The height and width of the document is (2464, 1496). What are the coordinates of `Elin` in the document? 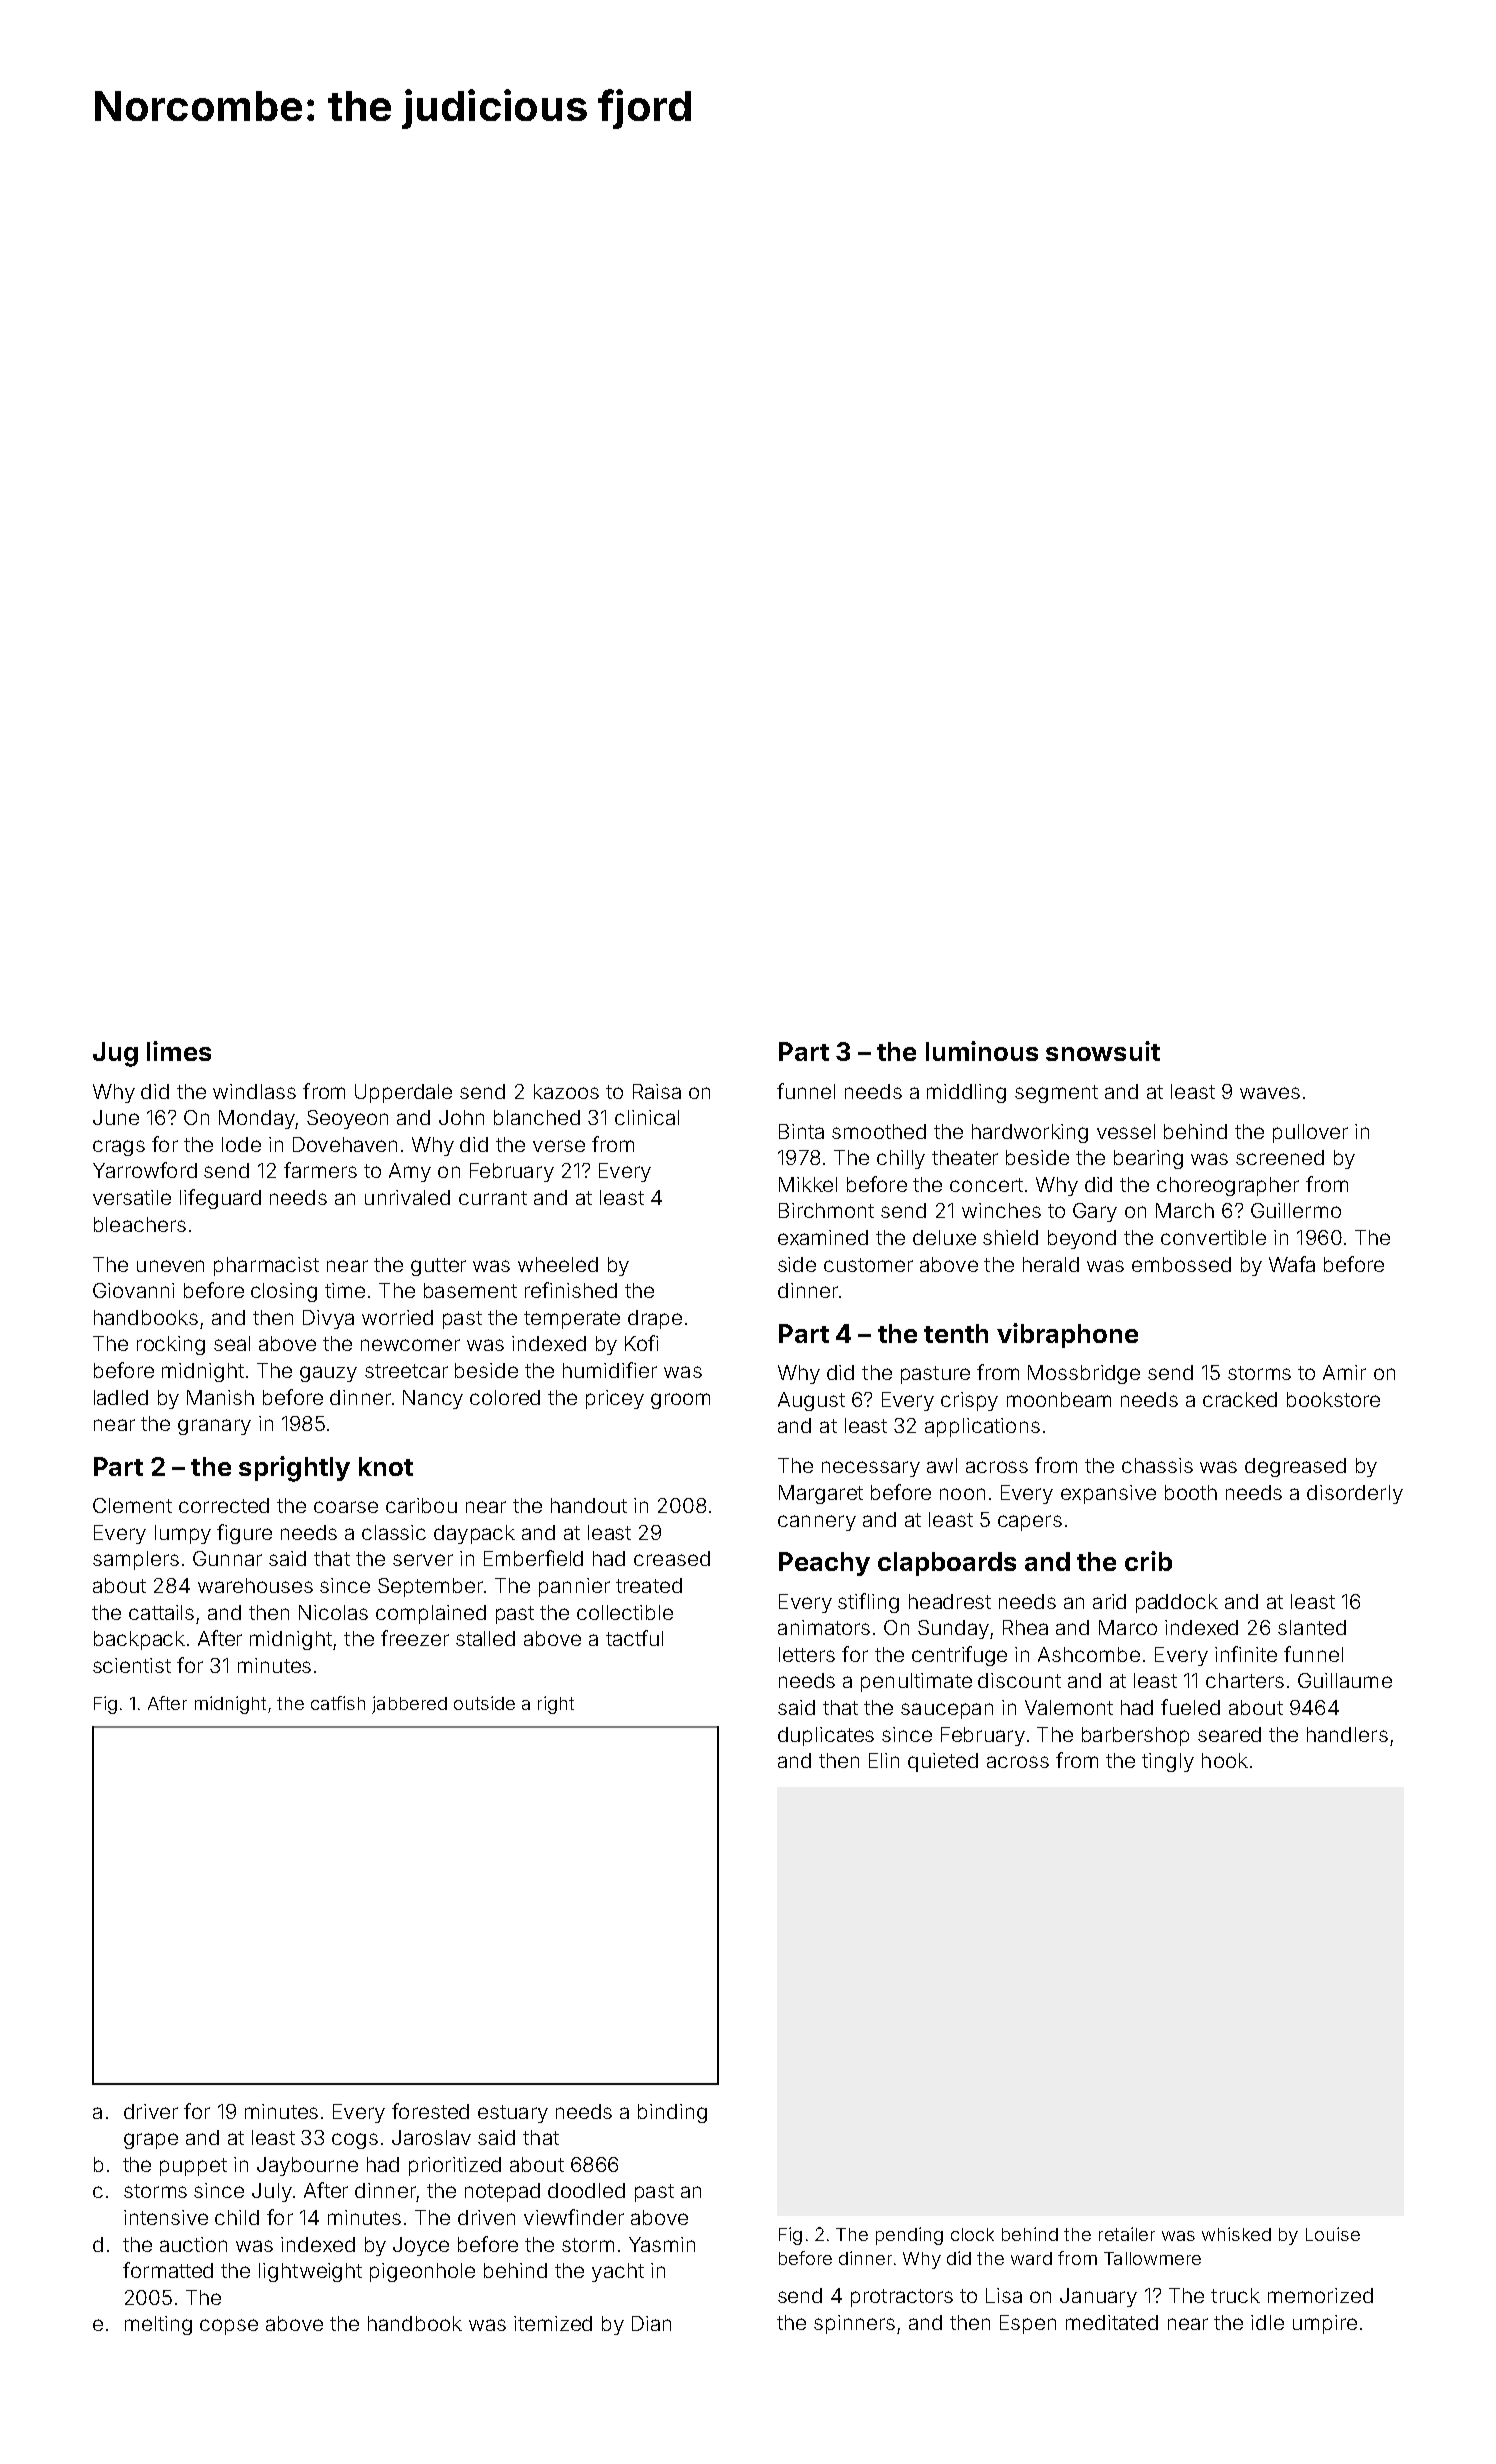 It's located at (884, 1760).
